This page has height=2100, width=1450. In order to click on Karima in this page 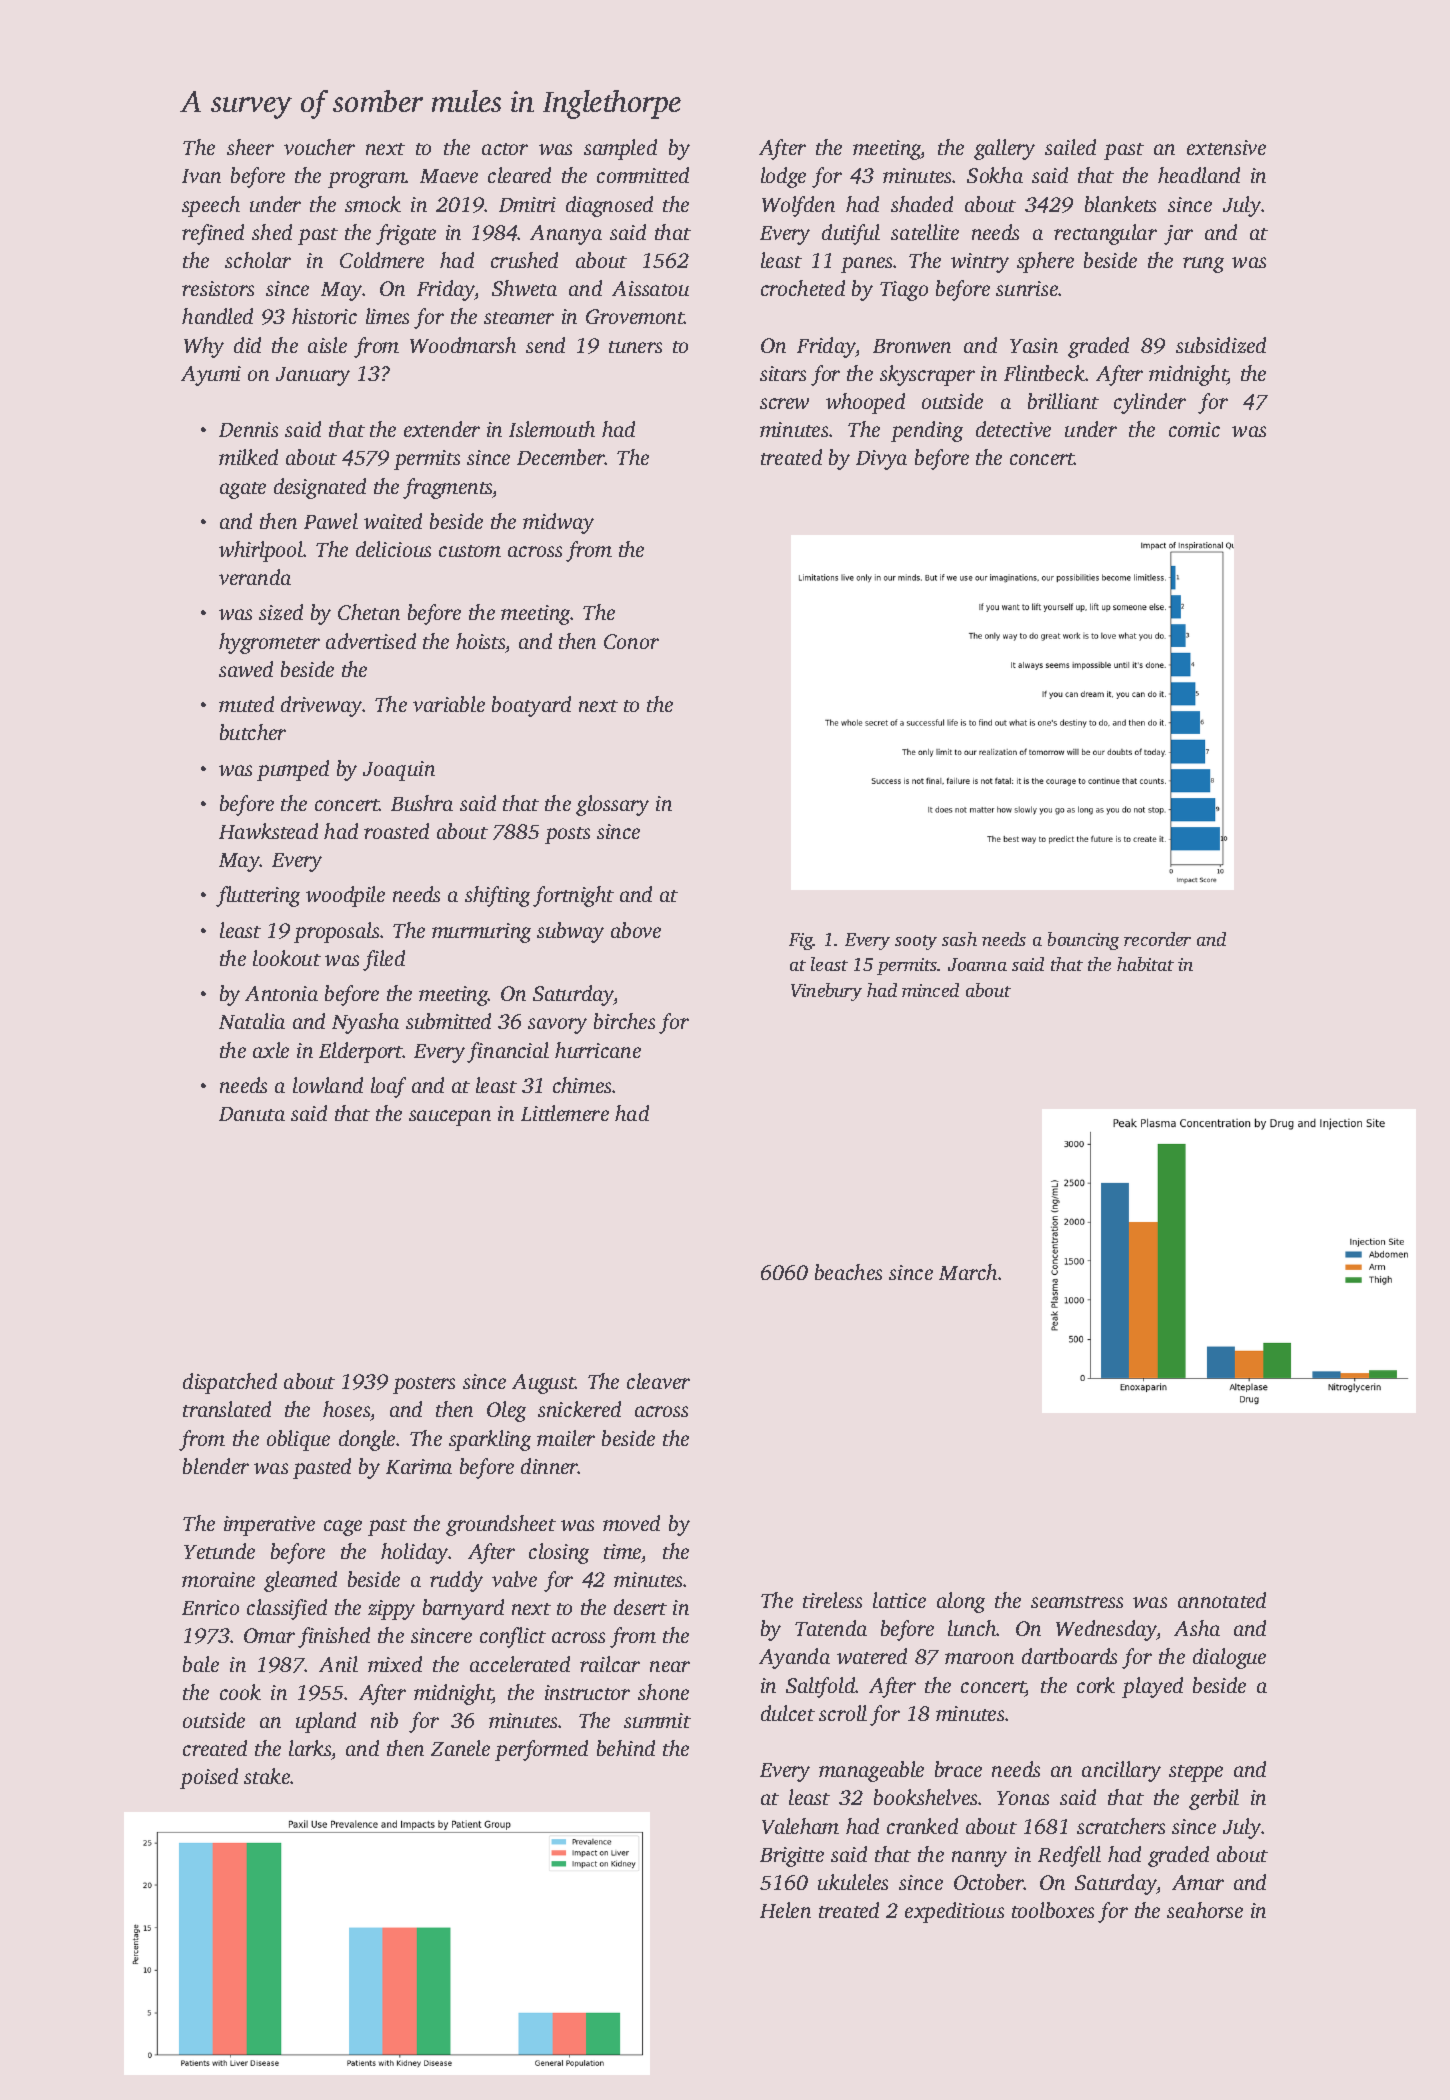, I will do `click(419, 1466)`.
